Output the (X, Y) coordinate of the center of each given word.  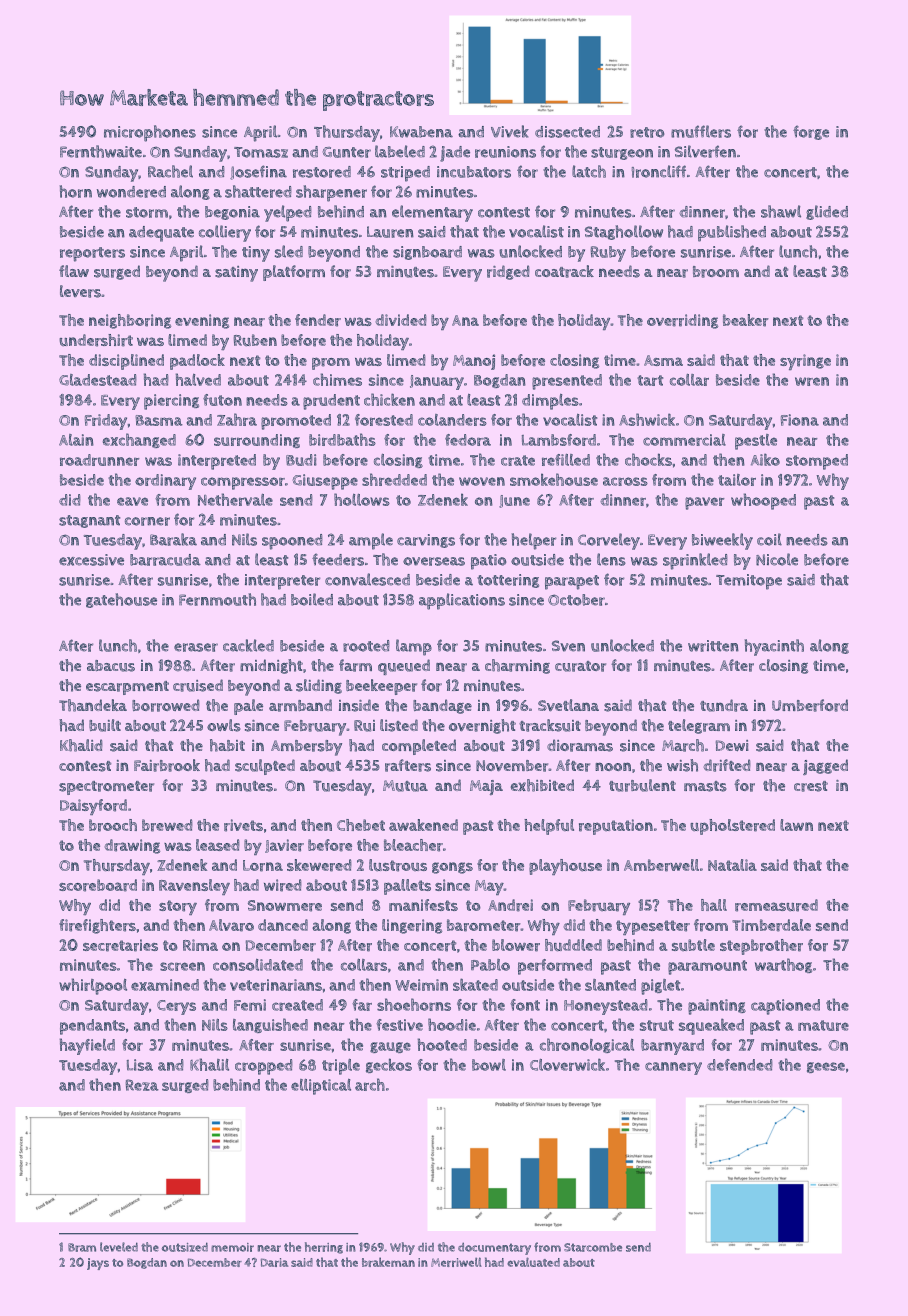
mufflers (701, 131)
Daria (274, 1262)
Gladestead (98, 380)
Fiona (800, 420)
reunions (505, 152)
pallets (407, 887)
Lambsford (559, 440)
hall (714, 905)
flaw (74, 271)
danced (283, 925)
